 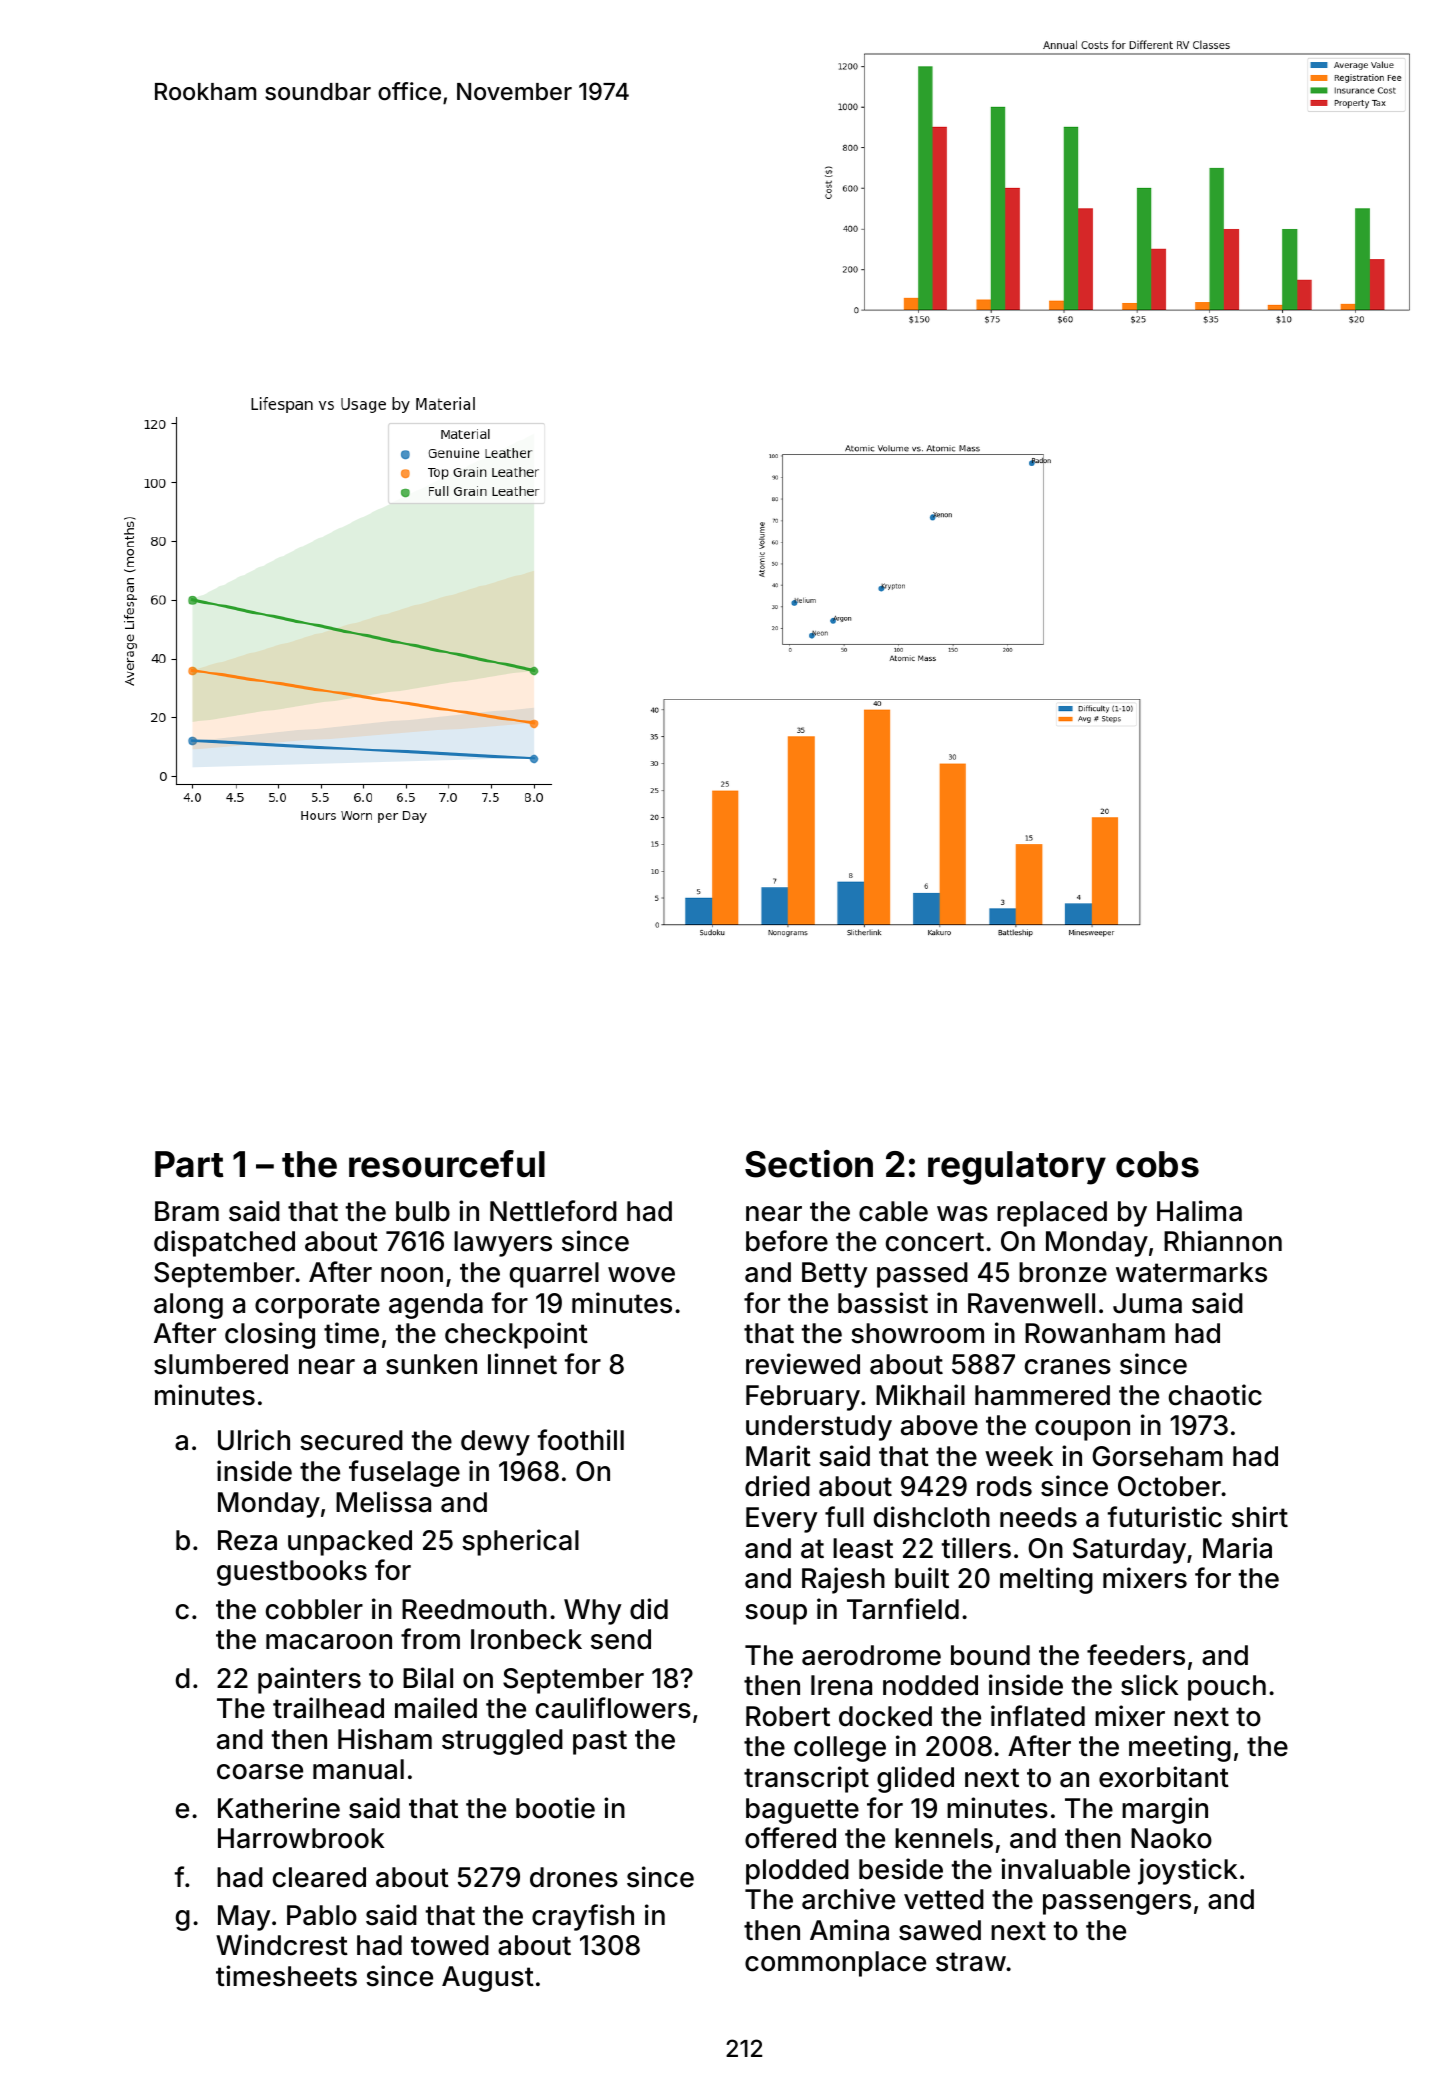 What do you see at coordinates (788, 1716) in the page?
I see `Robert` at bounding box center [788, 1716].
